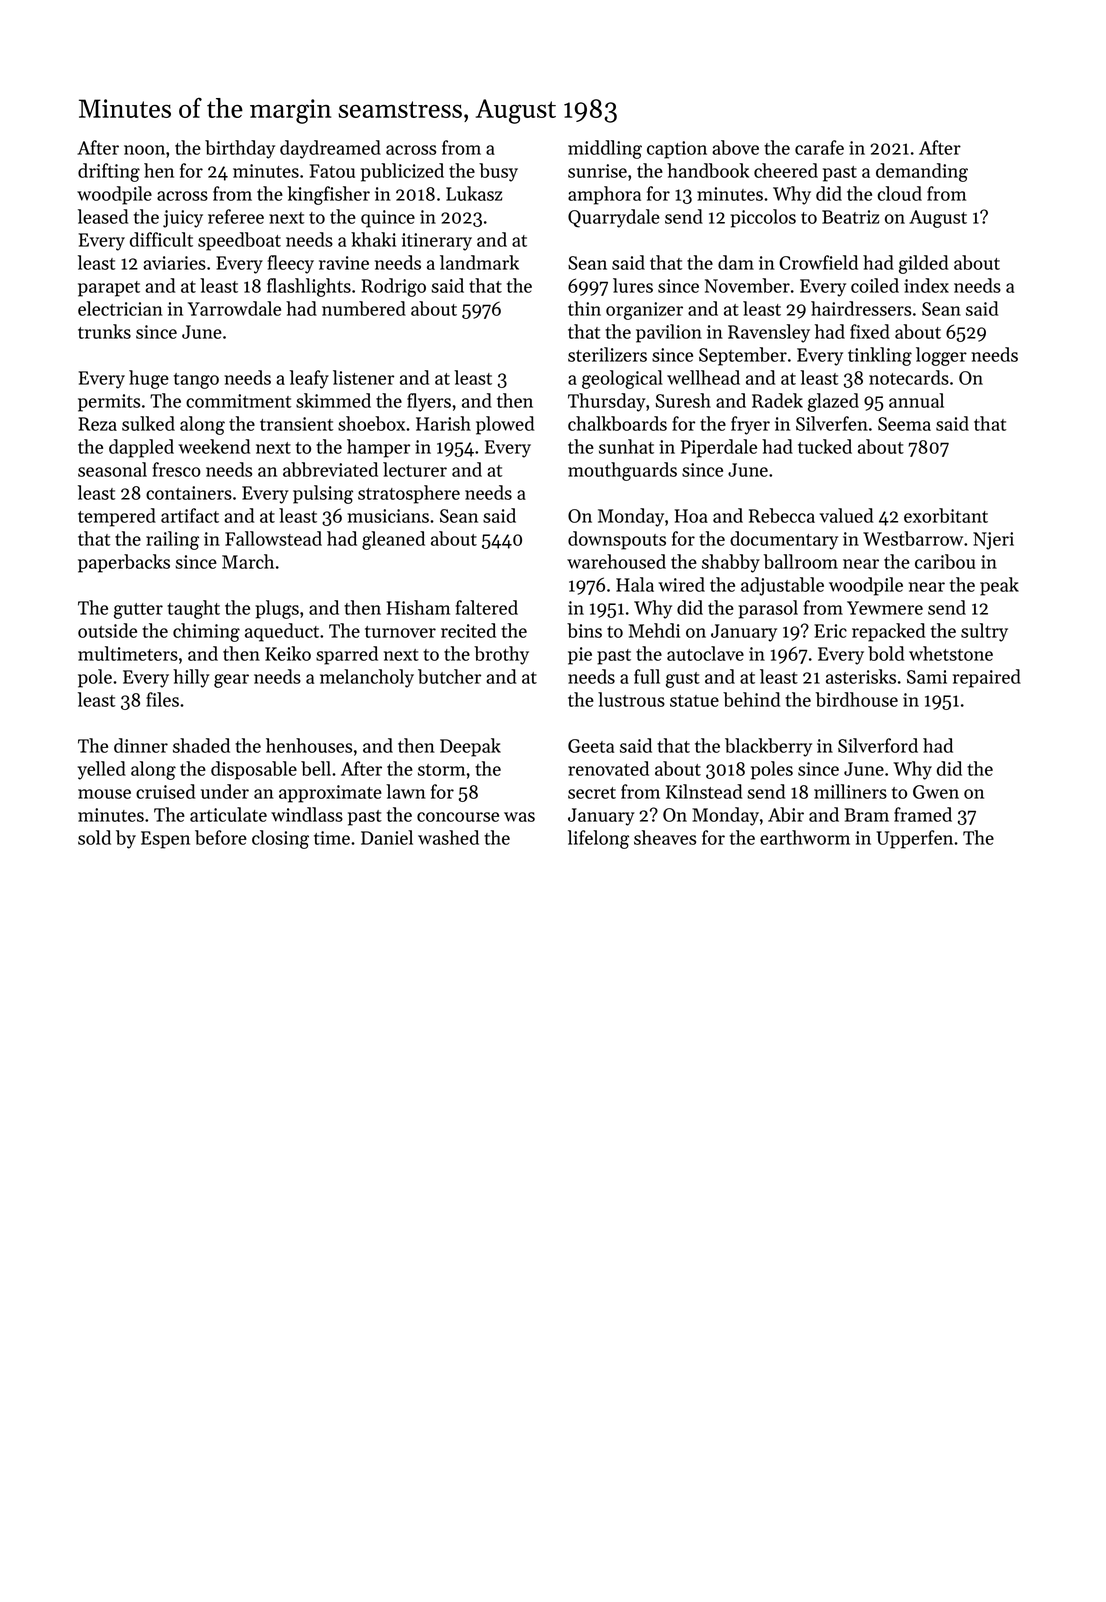 This page has height=1602, width=1106. Describe the element at coordinates (946, 515) in the page. I see `exorbitant` at that location.
